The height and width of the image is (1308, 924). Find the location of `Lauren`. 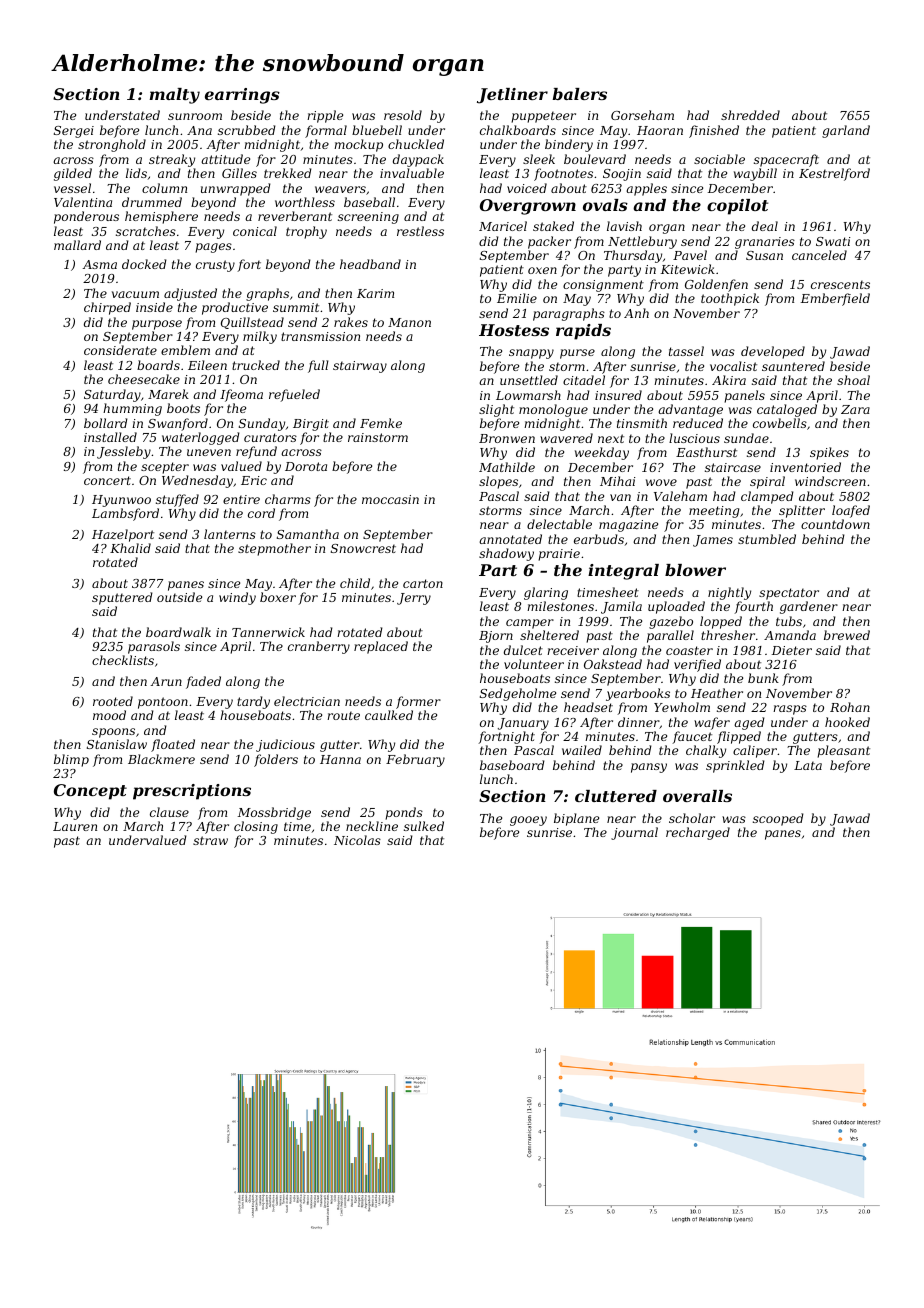

Lauren is located at coordinates (75, 826).
